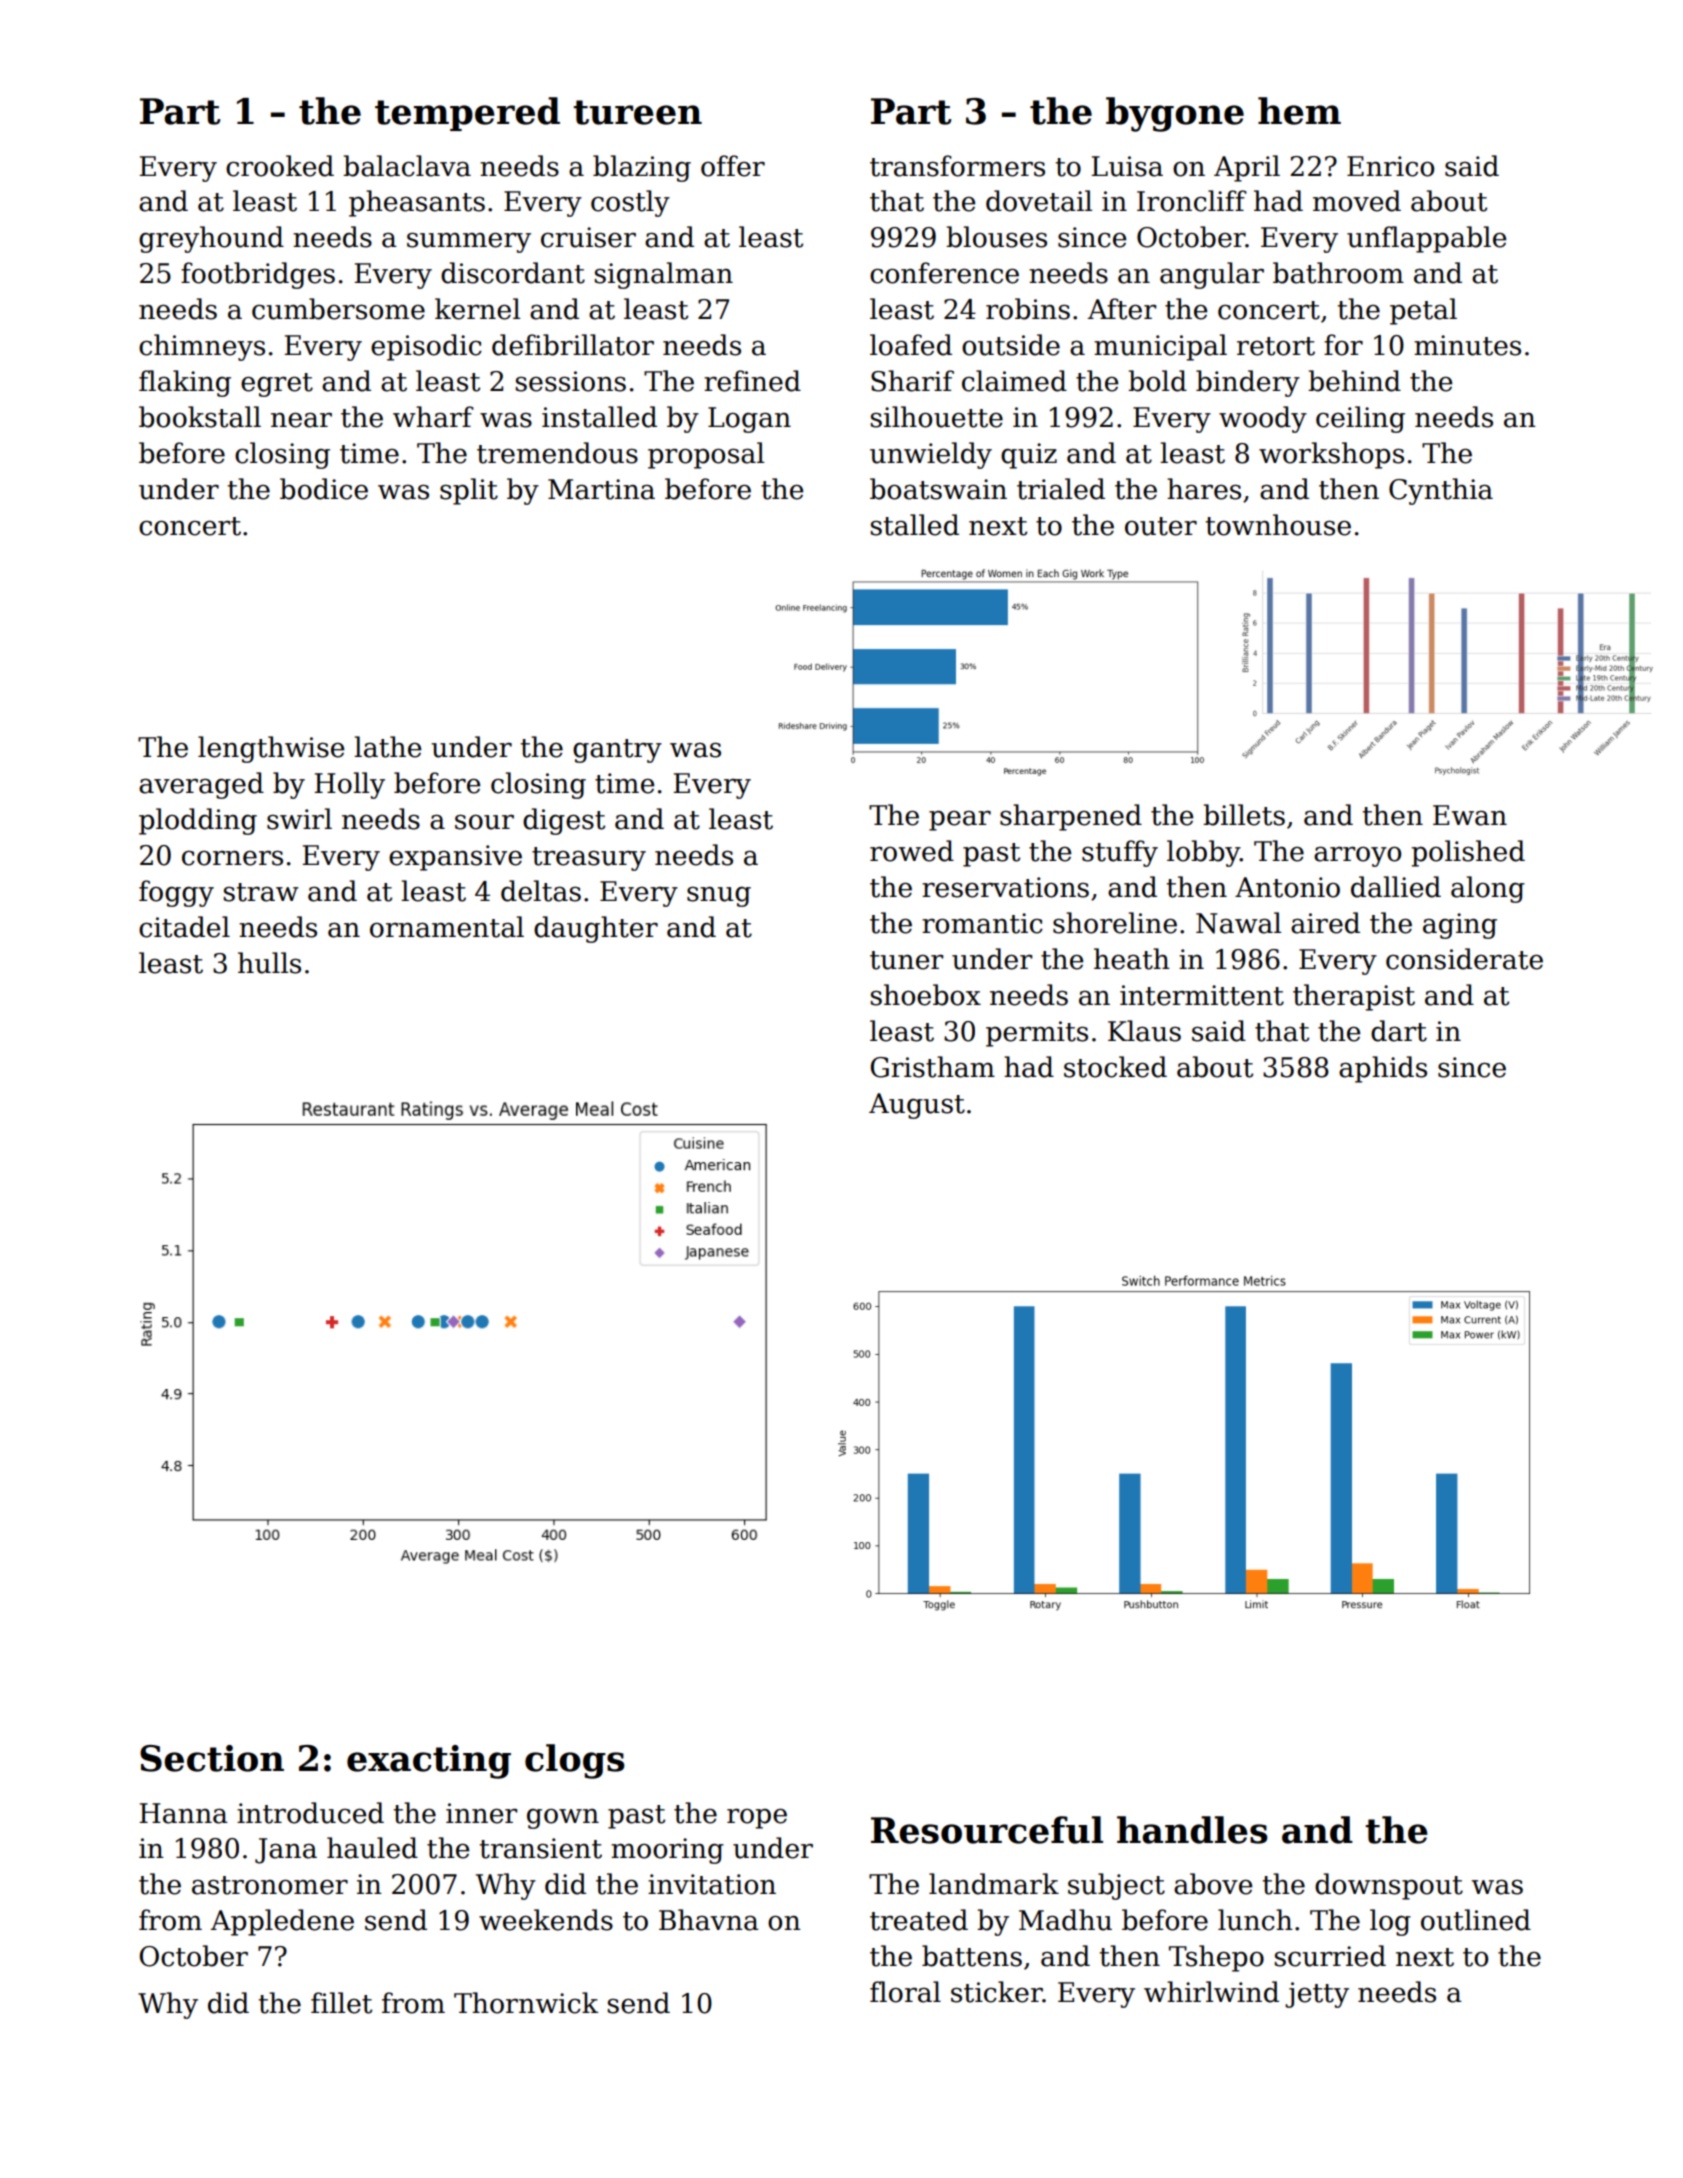 The width and height of the page is (1683, 2178). Describe the element at coordinates (575, 1761) in the page. I see `clogs` at that location.
